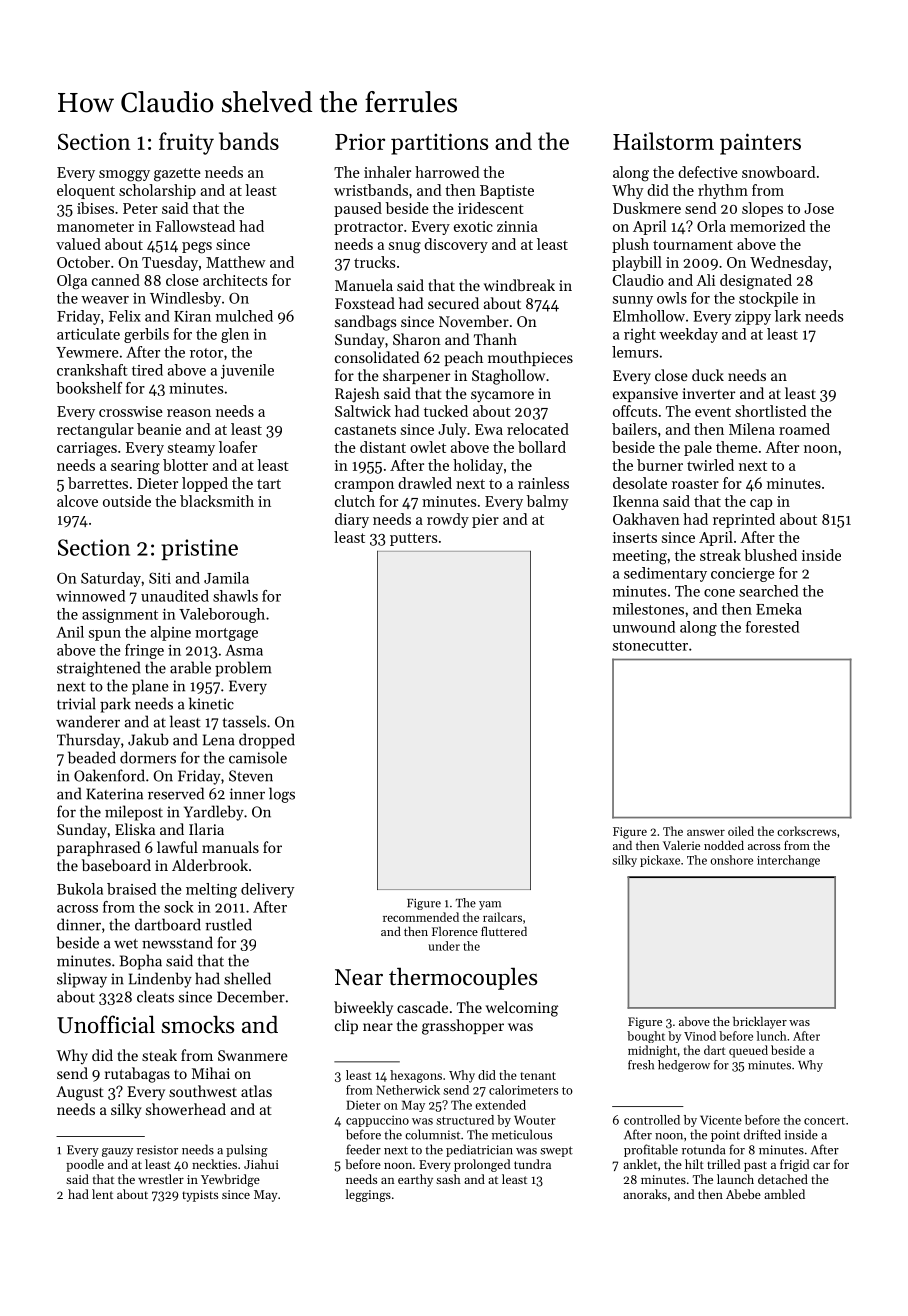 The height and width of the screenshot is (1316, 908). I want to click on Hailstorm, so click(663, 141).
